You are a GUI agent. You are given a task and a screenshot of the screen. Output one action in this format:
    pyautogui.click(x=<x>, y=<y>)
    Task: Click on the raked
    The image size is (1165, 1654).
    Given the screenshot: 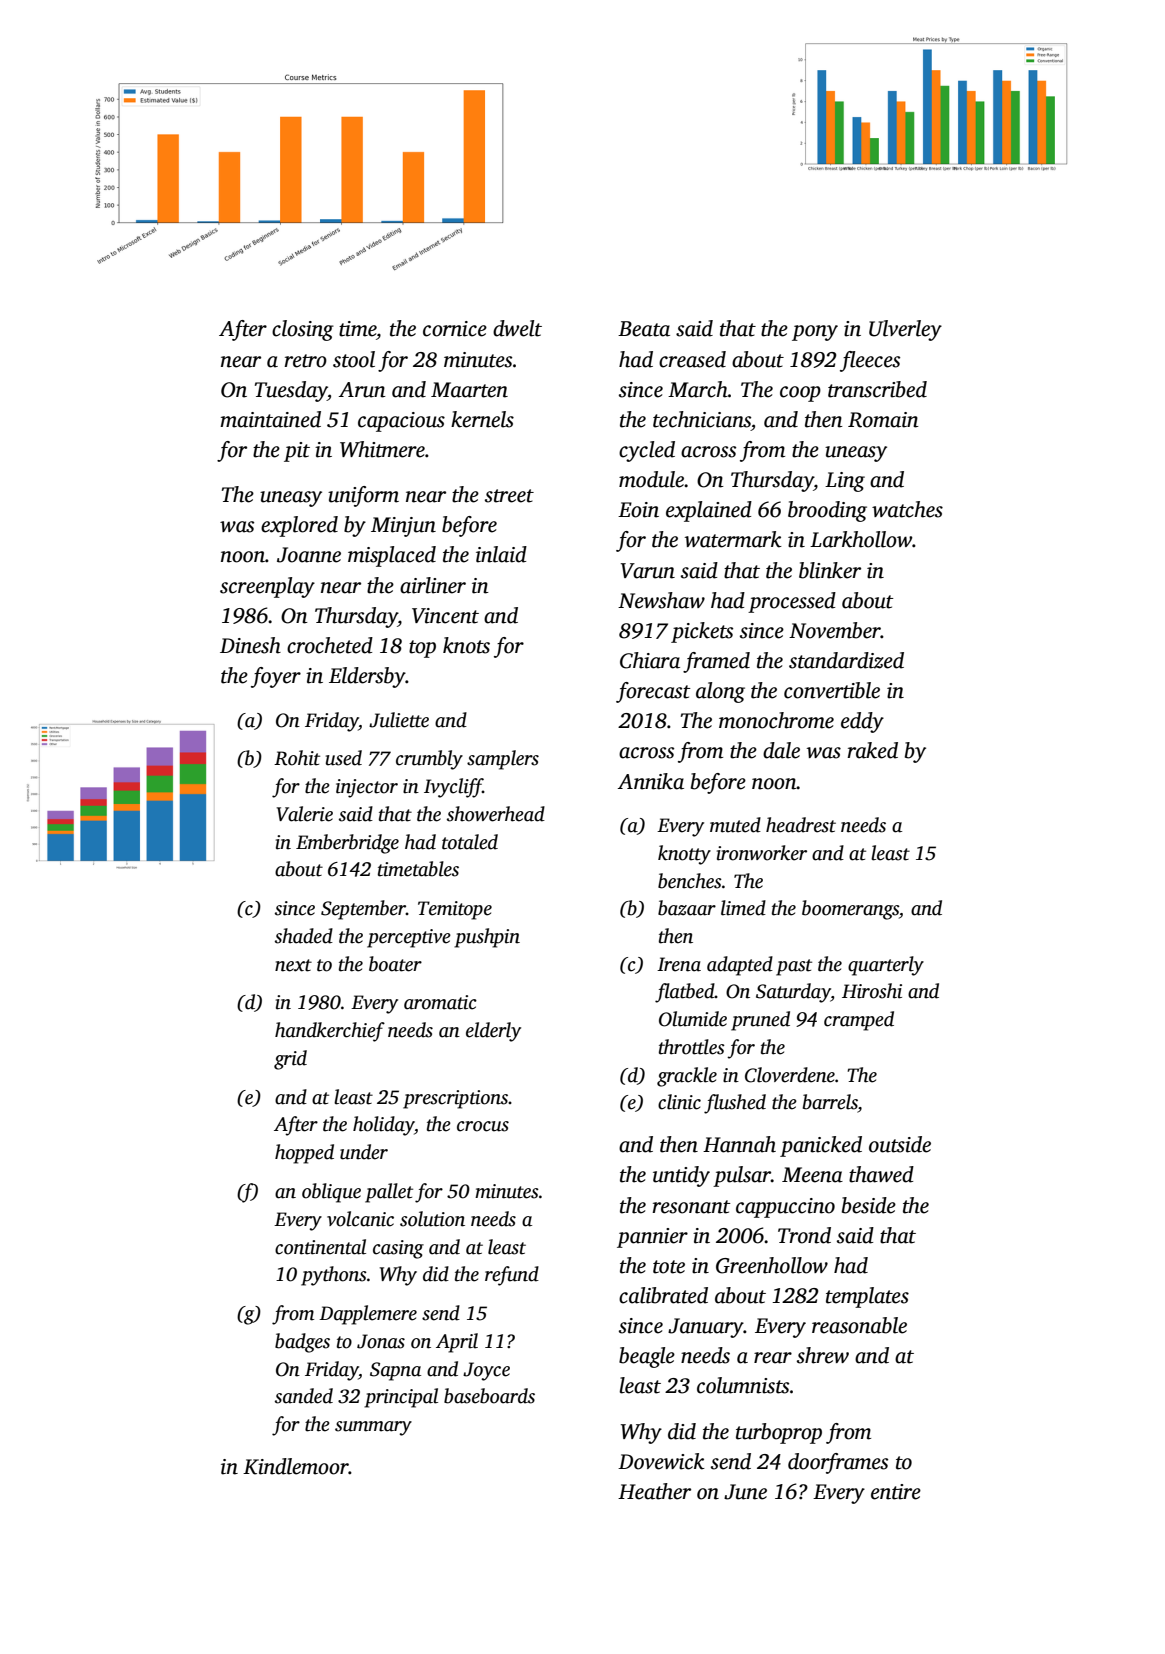 What is the action you would take?
    pyautogui.click(x=872, y=750)
